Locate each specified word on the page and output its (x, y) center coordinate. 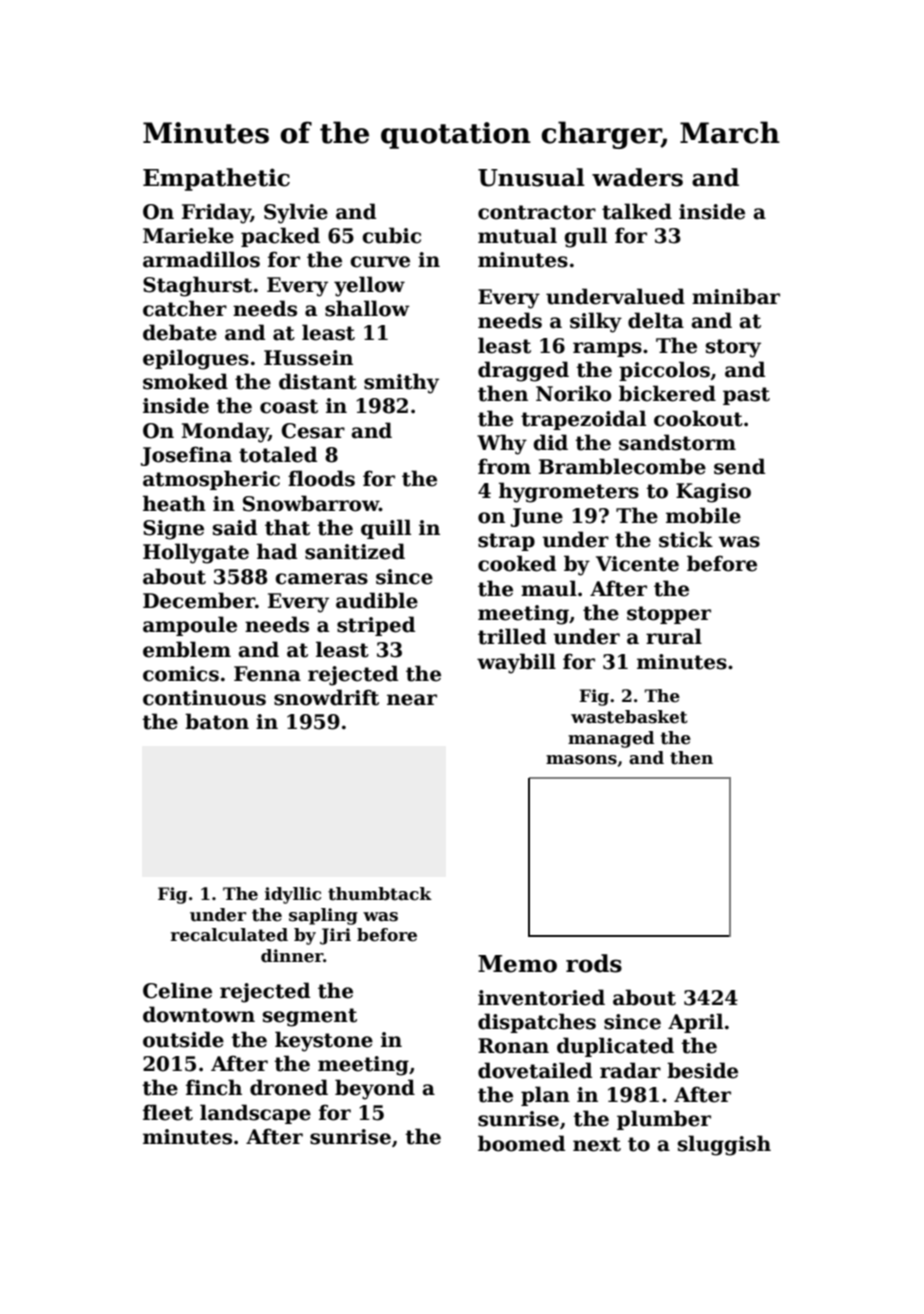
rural (674, 636)
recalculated (229, 935)
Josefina (186, 456)
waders (637, 177)
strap (506, 542)
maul (549, 588)
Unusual (531, 177)
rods (594, 963)
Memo (517, 964)
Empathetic (216, 179)
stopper (669, 615)
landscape (255, 1114)
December (199, 600)
